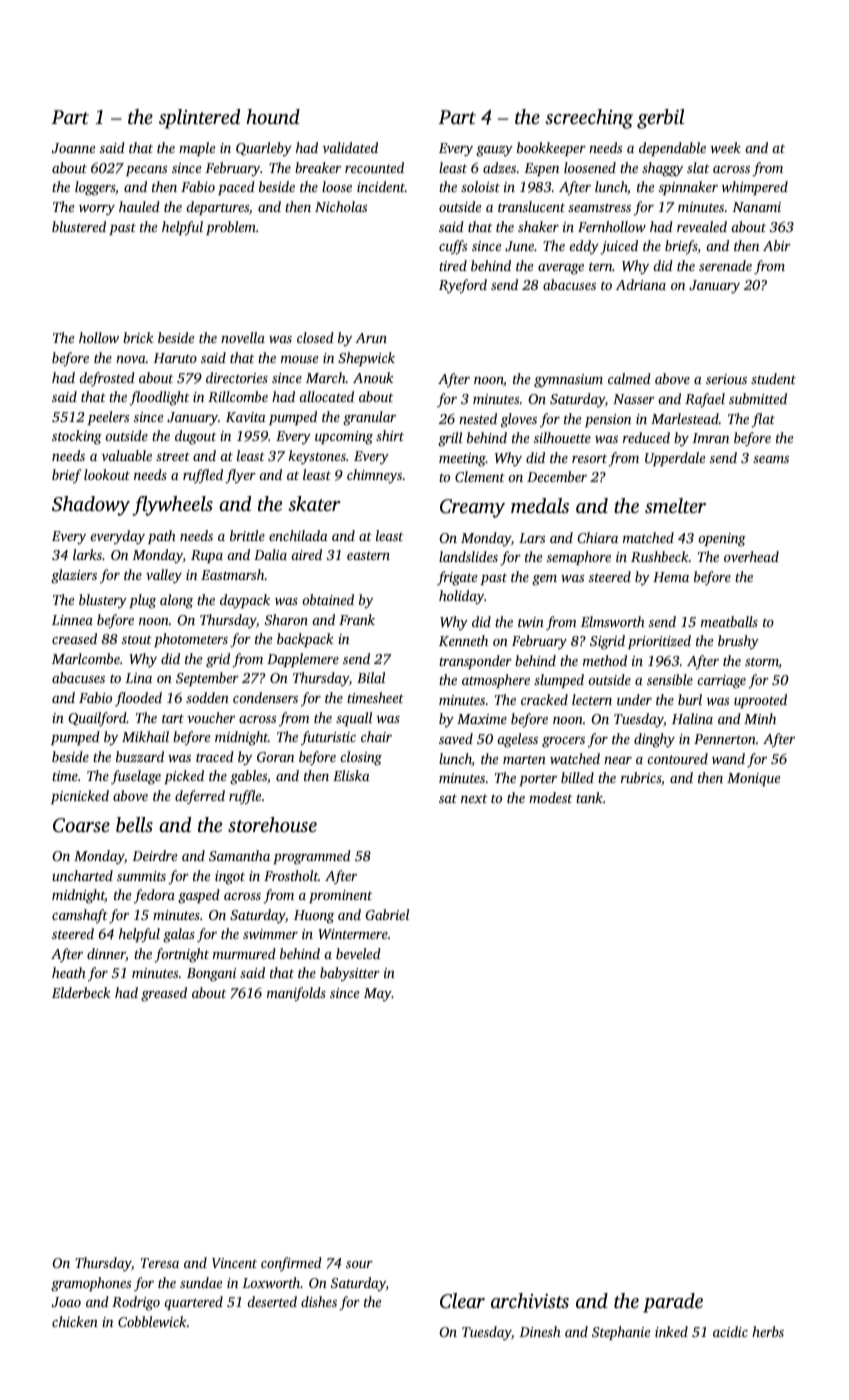 The height and width of the page is (1400, 849). What do you see at coordinates (199, 119) in the page?
I see `splintered` at bounding box center [199, 119].
